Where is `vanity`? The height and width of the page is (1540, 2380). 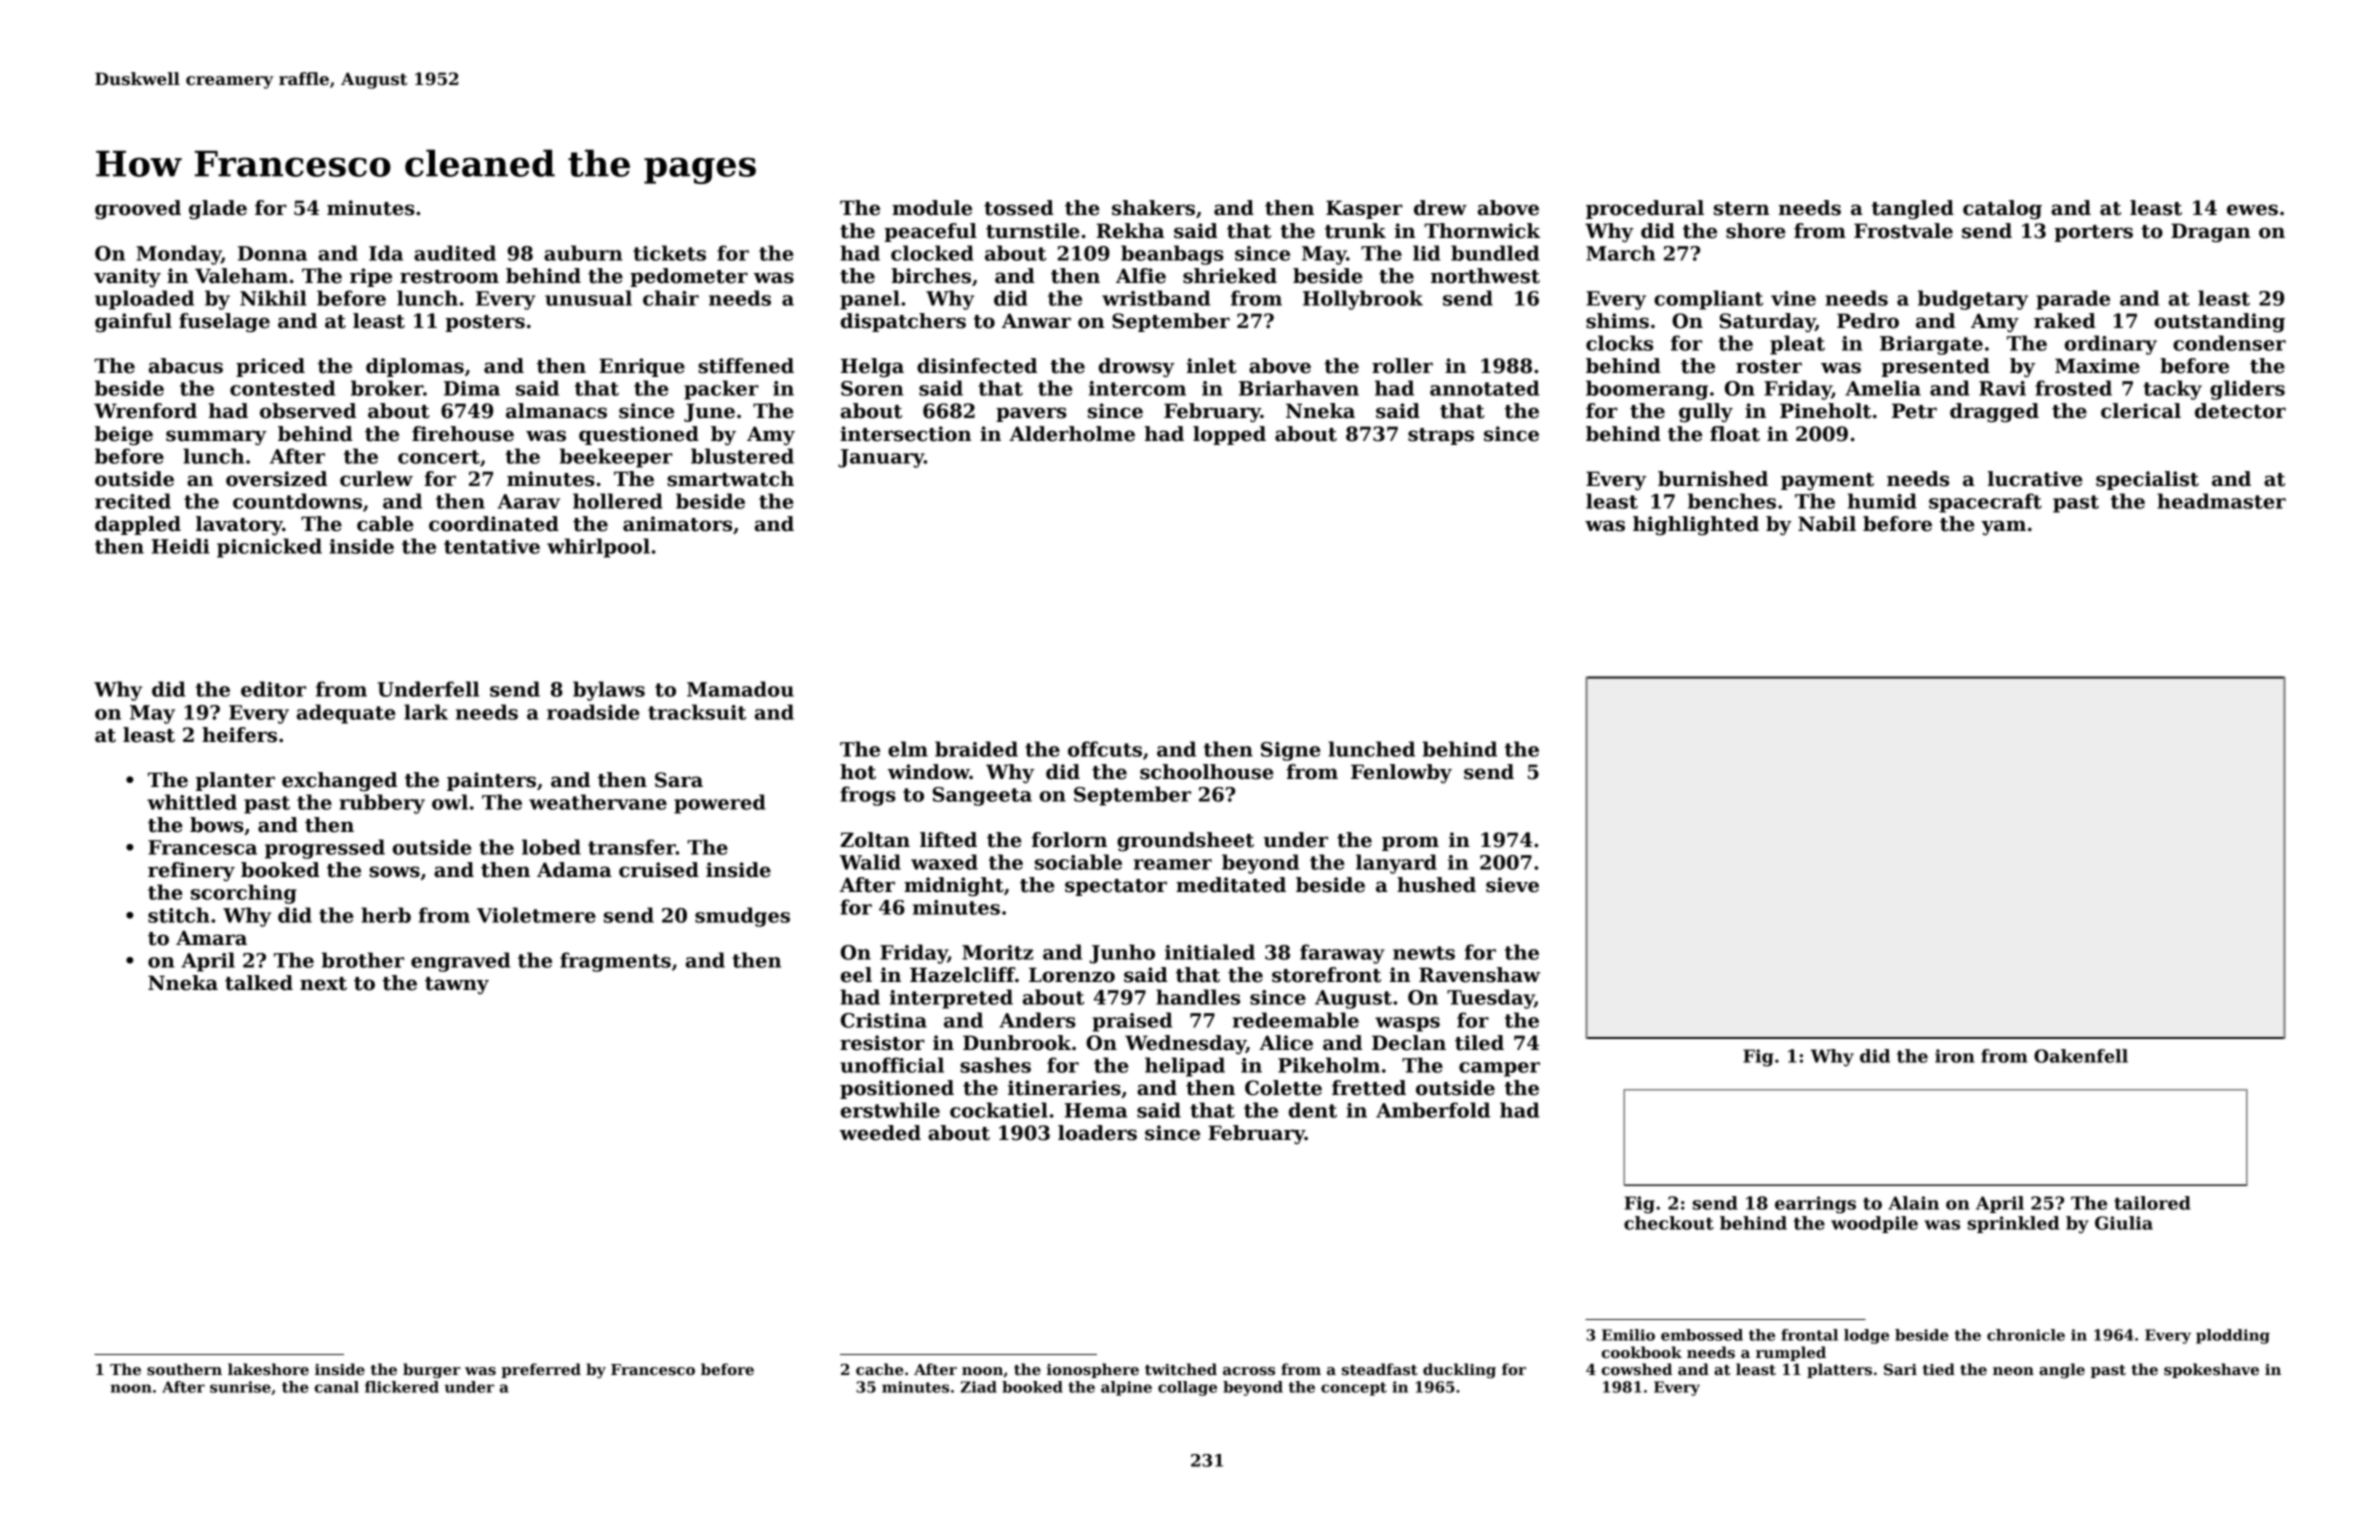 vanity is located at coordinates (127, 277).
